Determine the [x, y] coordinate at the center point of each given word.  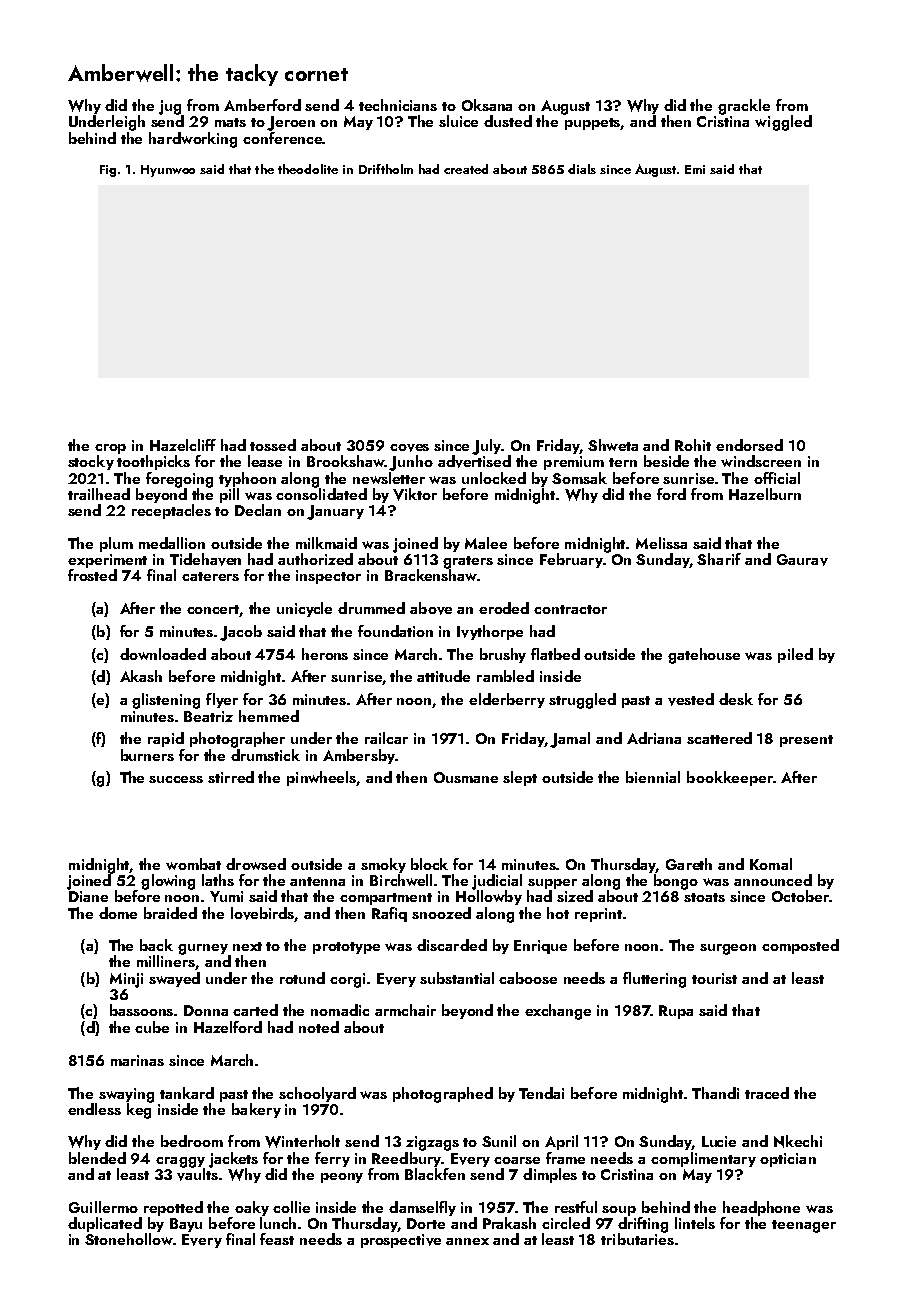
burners [147, 755]
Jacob [241, 633]
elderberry [507, 700]
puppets [593, 124]
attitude [443, 676]
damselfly [422, 1208]
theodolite [308, 169]
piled [795, 655]
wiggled [783, 123]
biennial [653, 777]
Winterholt [302, 1141]
